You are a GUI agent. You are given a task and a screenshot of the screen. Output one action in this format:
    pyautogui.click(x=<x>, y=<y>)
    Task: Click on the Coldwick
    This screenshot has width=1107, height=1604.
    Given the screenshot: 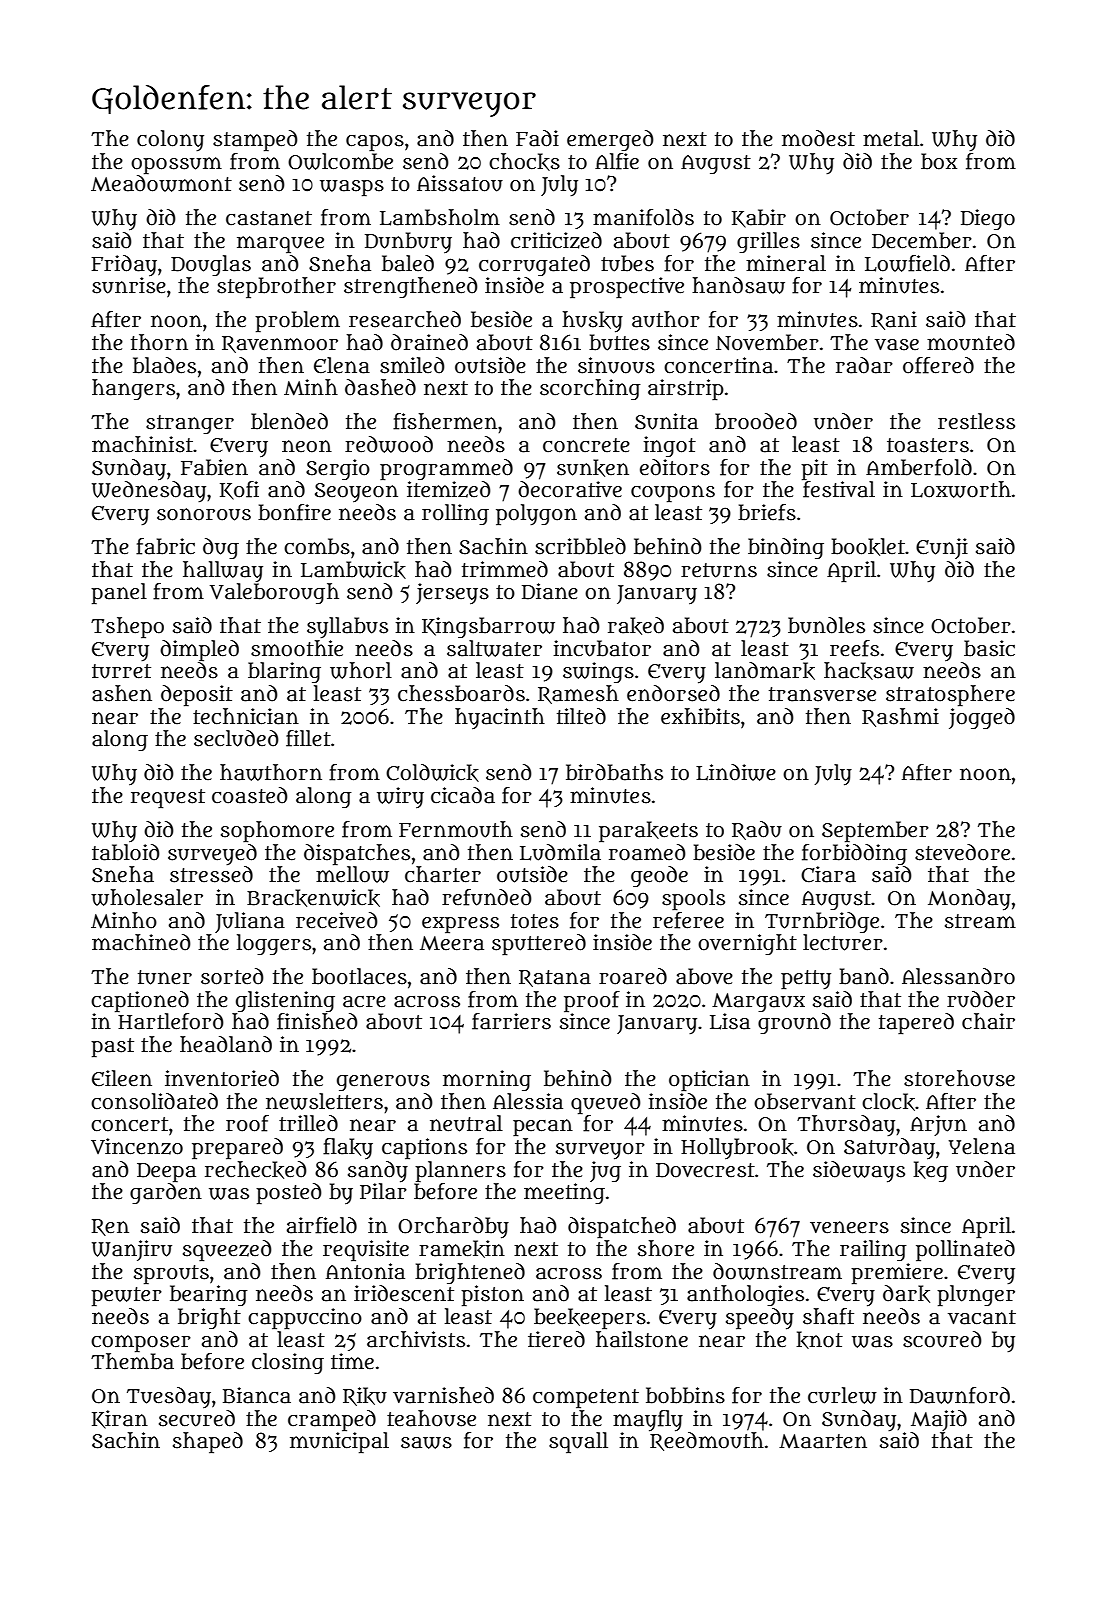 What is the action you would take?
    pyautogui.click(x=432, y=773)
